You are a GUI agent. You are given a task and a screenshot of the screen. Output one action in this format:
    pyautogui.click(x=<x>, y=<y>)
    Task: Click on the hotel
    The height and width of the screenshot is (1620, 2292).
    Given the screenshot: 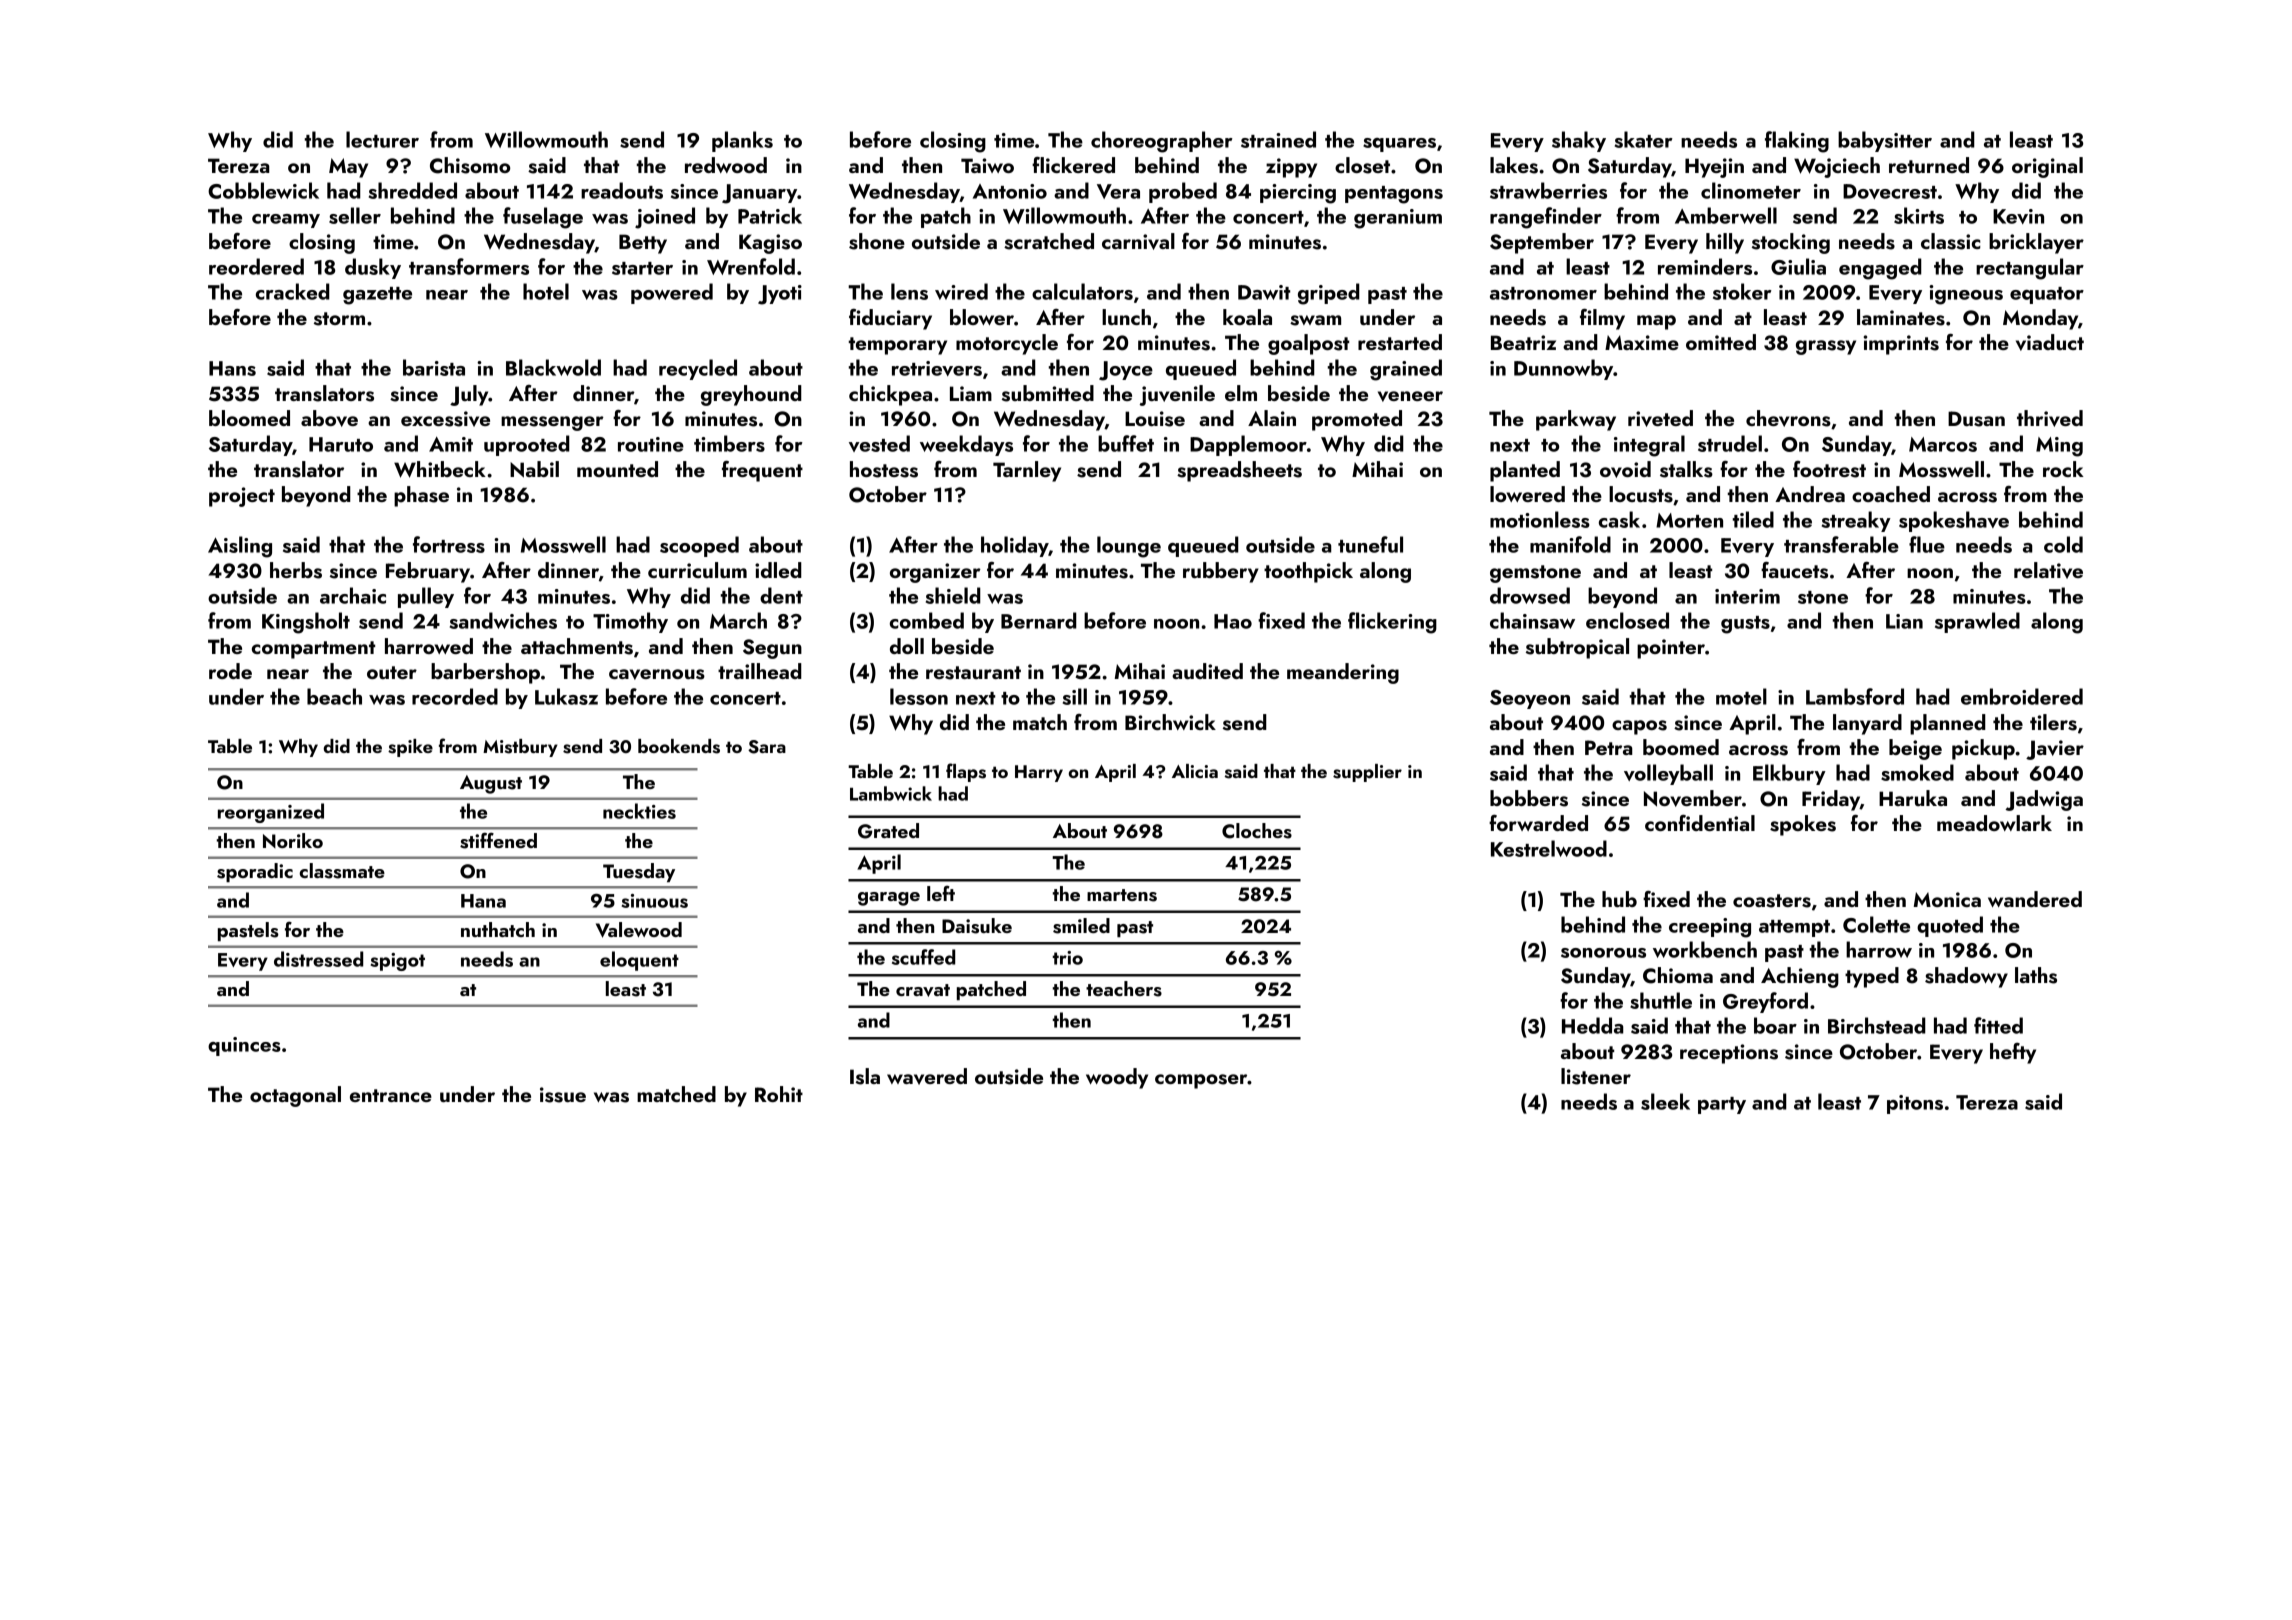 What is the action you would take?
    pyautogui.click(x=546, y=291)
